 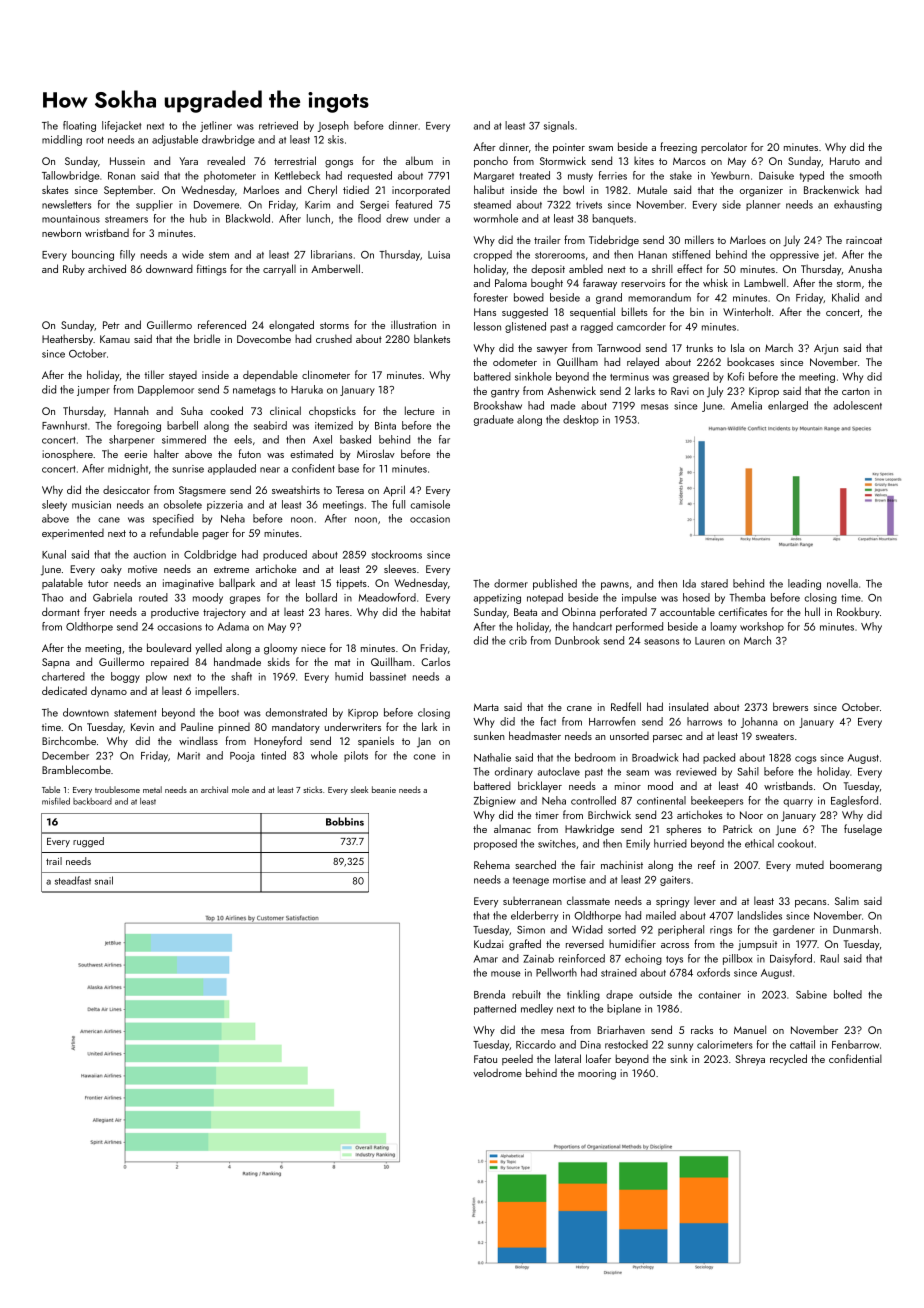 What do you see at coordinates (175, 612) in the screenshot?
I see `productive` at bounding box center [175, 612].
